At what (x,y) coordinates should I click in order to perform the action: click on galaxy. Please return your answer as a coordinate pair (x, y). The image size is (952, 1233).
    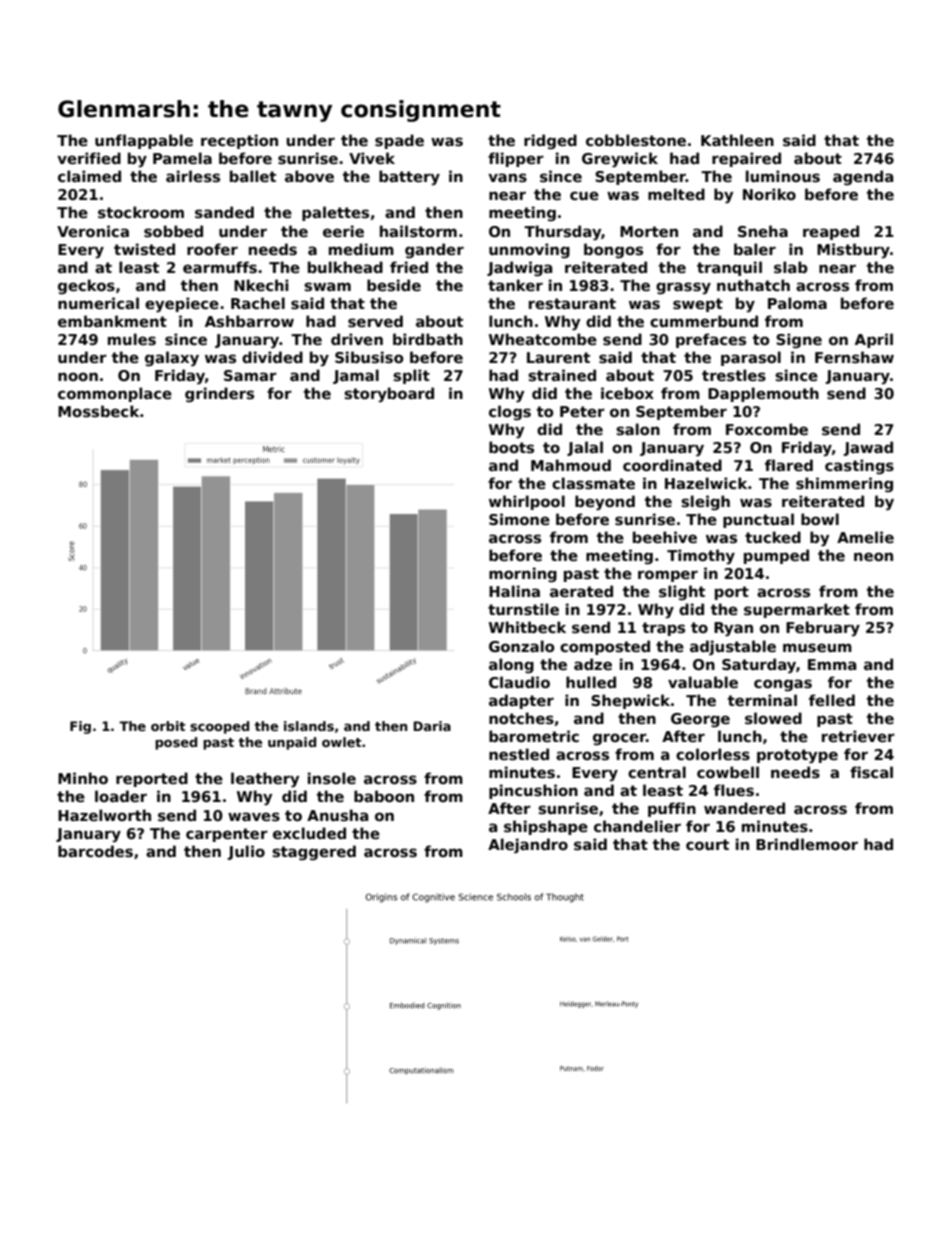
    Looking at the image, I should click on (172, 359).
